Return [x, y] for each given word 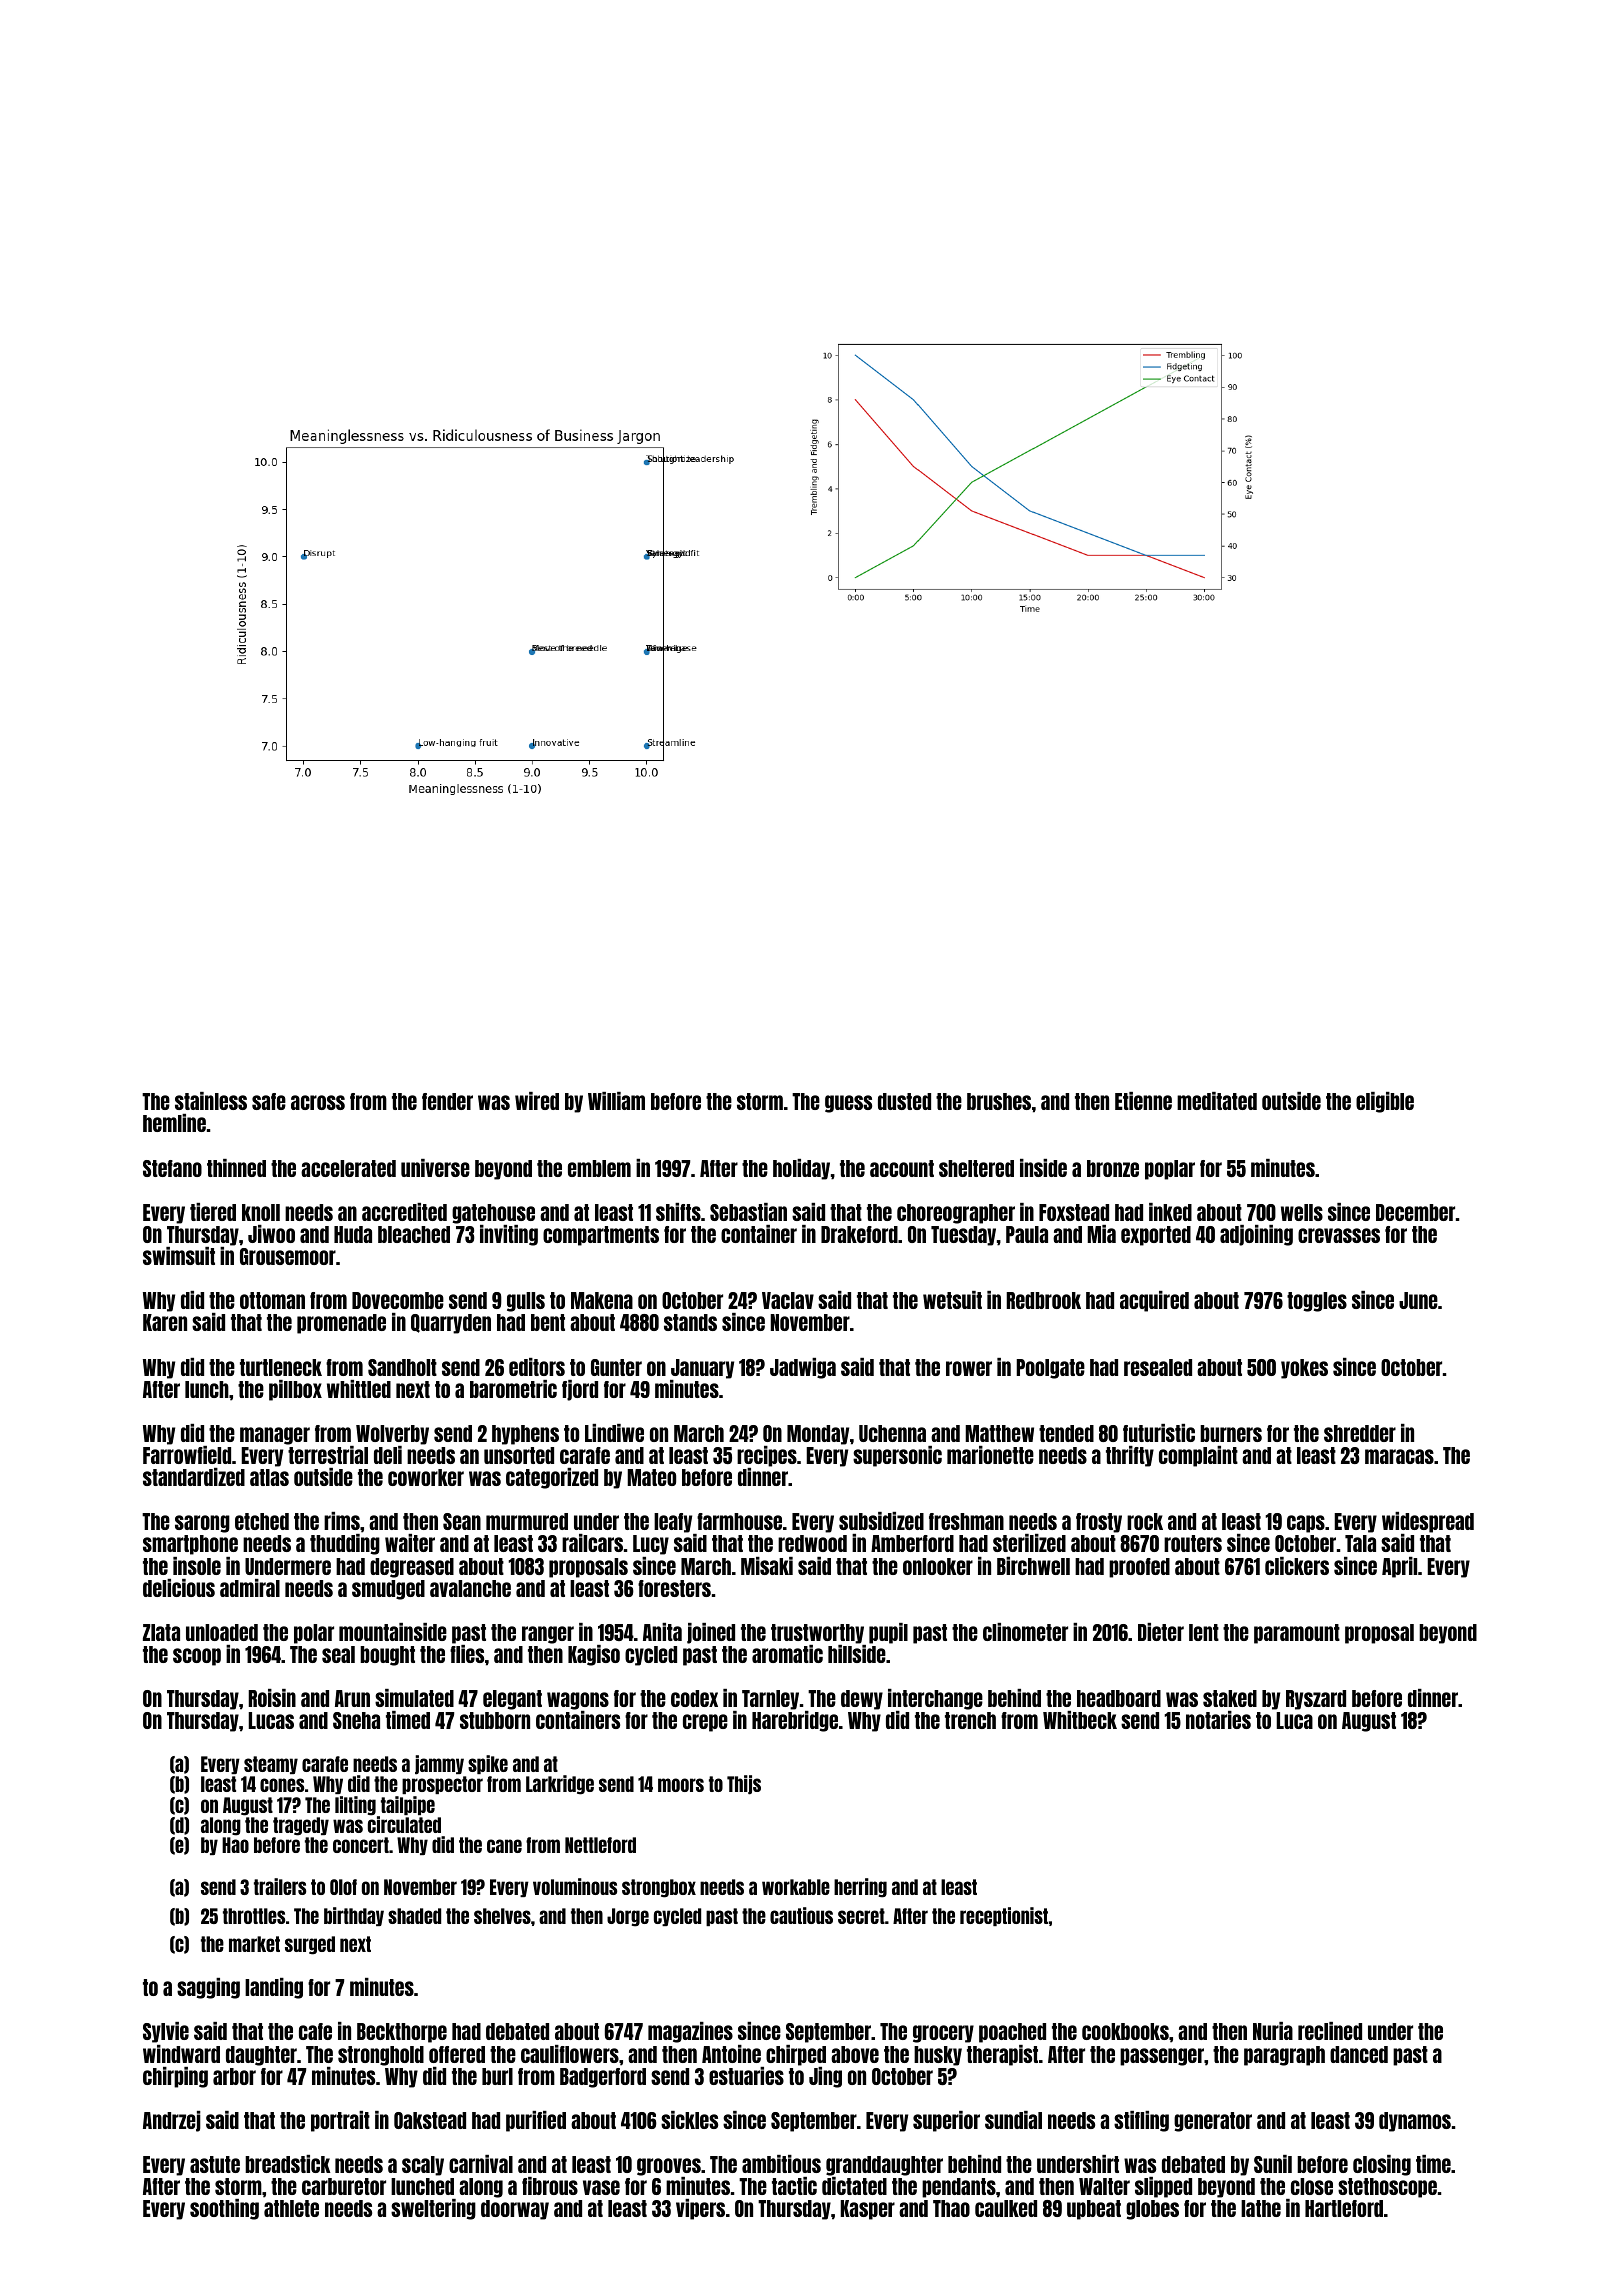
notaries [1218, 1720]
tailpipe [408, 1805]
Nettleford [600, 1845]
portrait [340, 2121]
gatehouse [493, 1214]
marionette [990, 1455]
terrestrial [328, 1455]
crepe [705, 1723]
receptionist [1004, 1916]
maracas [1399, 1456]
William [616, 1101]
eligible [1385, 1102]
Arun [352, 1698]
